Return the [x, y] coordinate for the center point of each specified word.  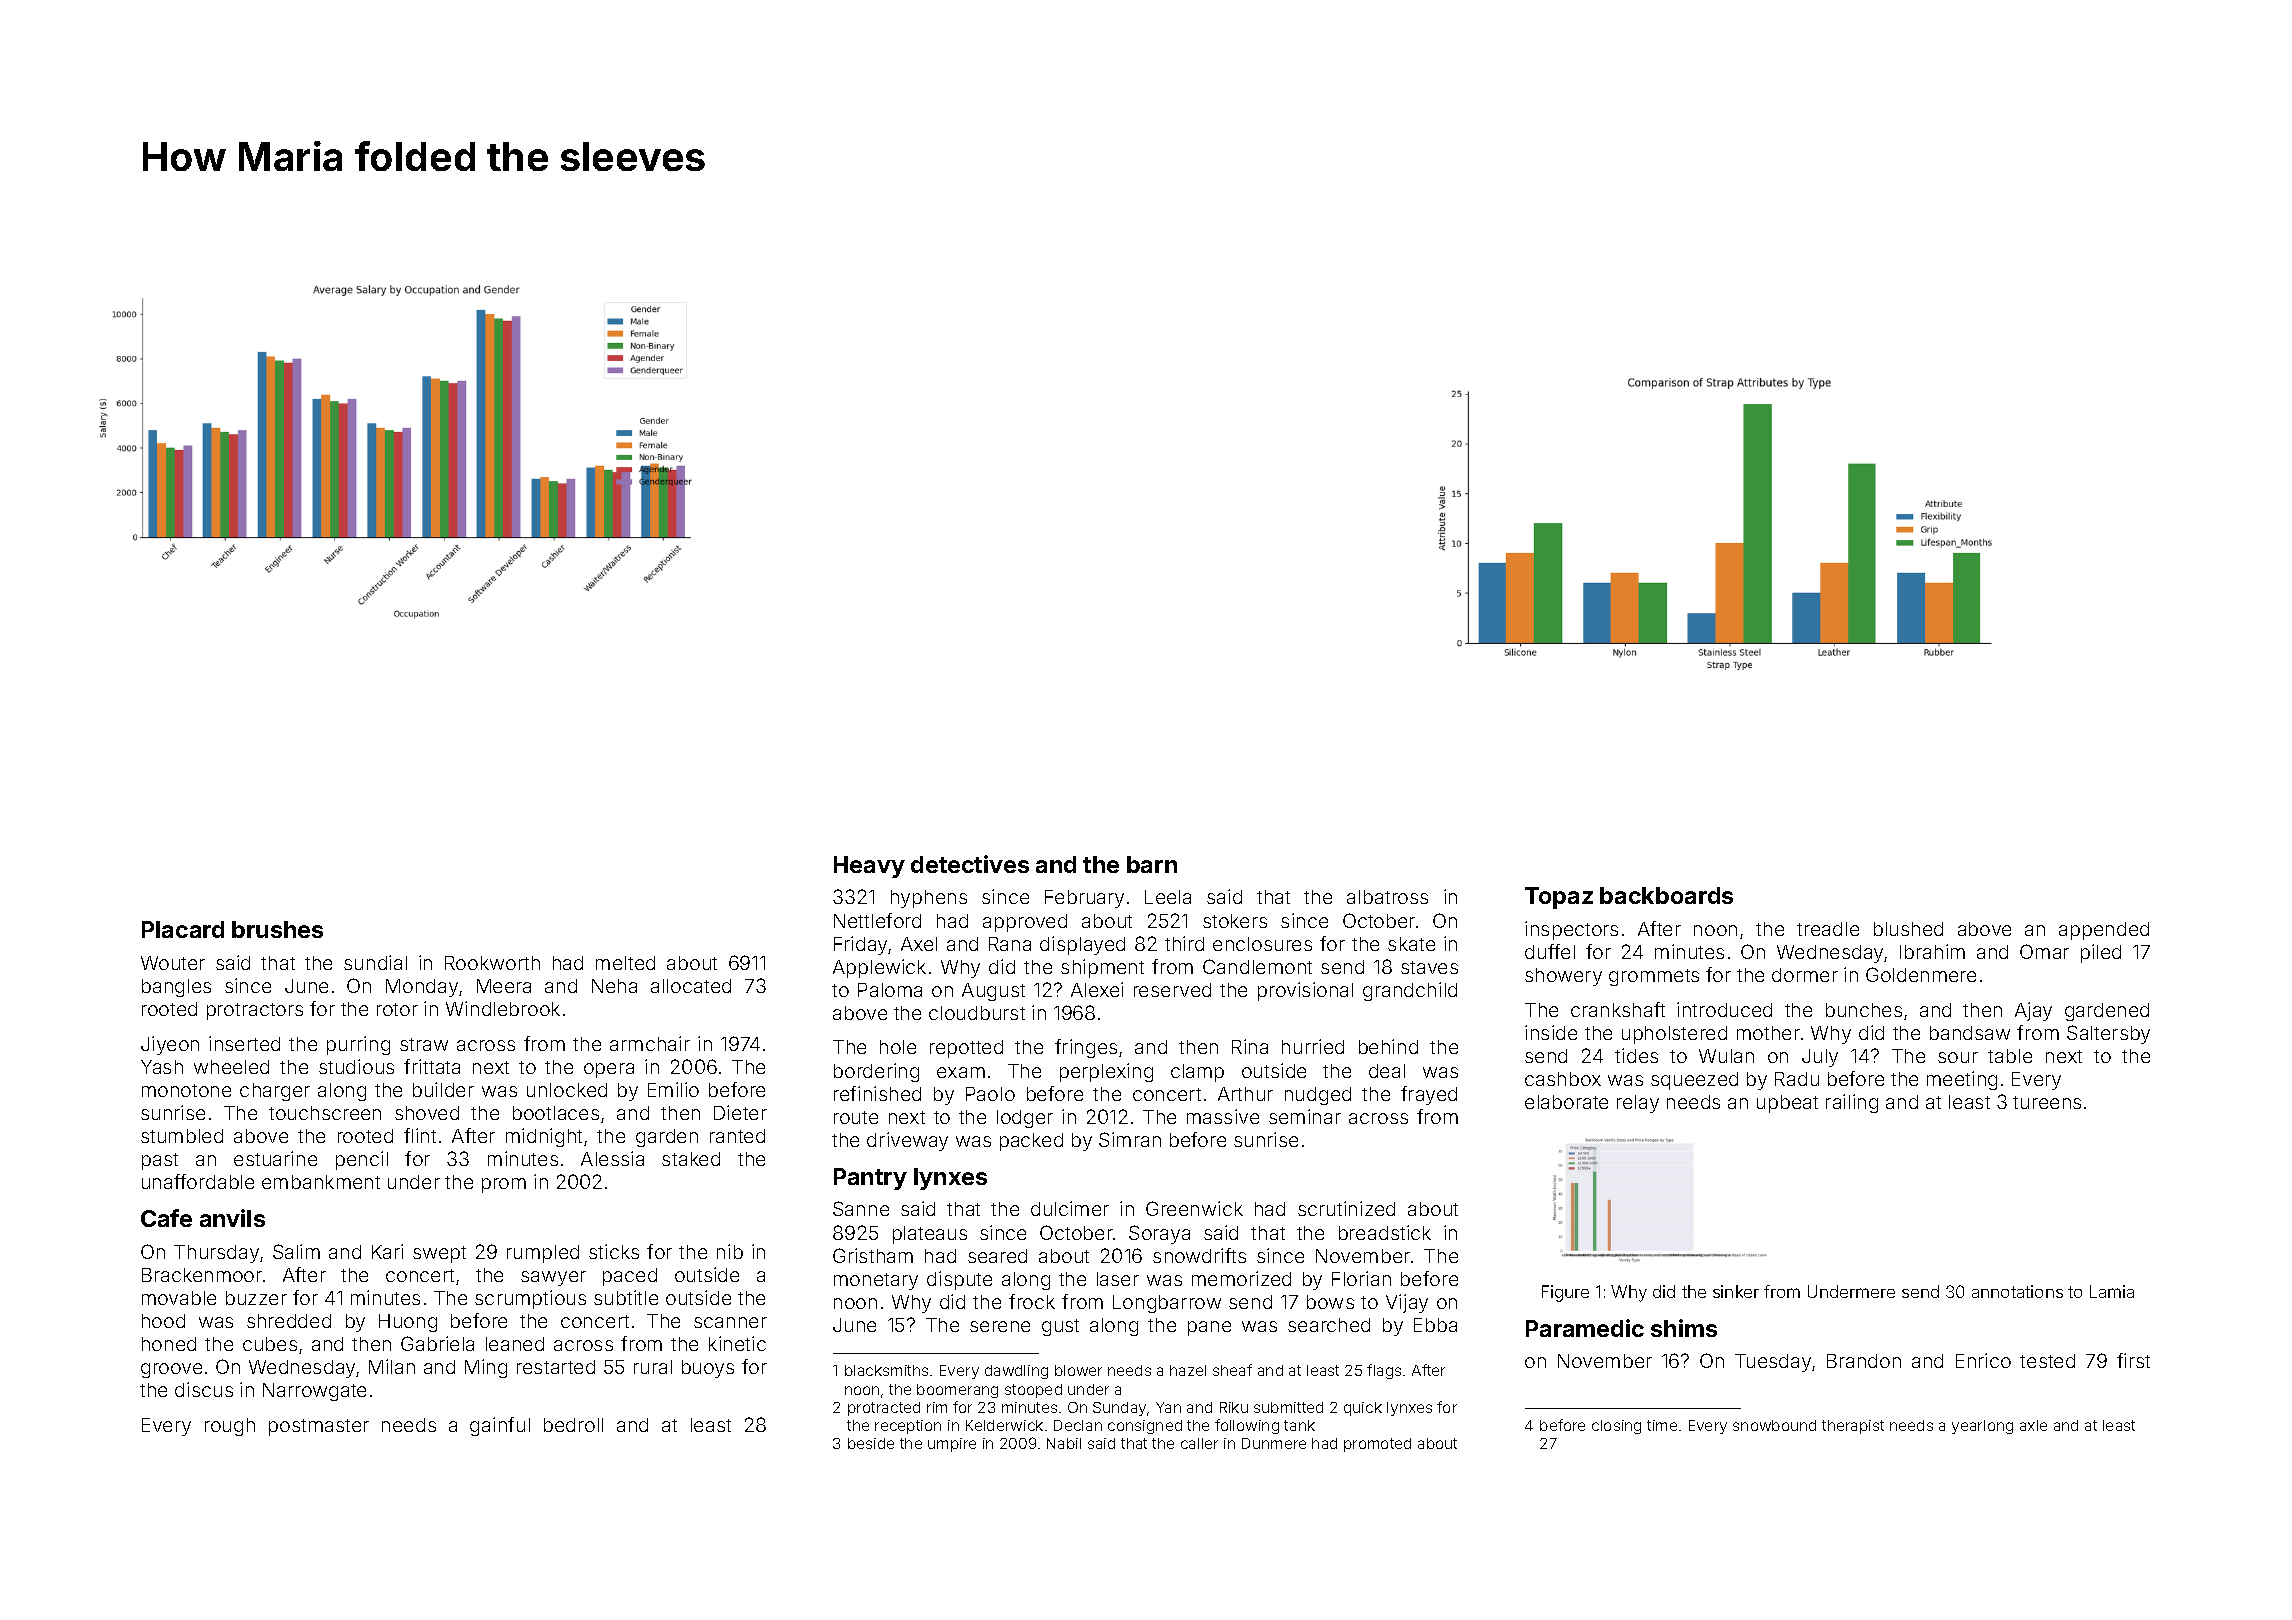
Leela [1168, 897]
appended [2104, 931]
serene [1000, 1326]
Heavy [869, 867]
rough [230, 1427]
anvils [232, 1218]
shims [1684, 1328]
